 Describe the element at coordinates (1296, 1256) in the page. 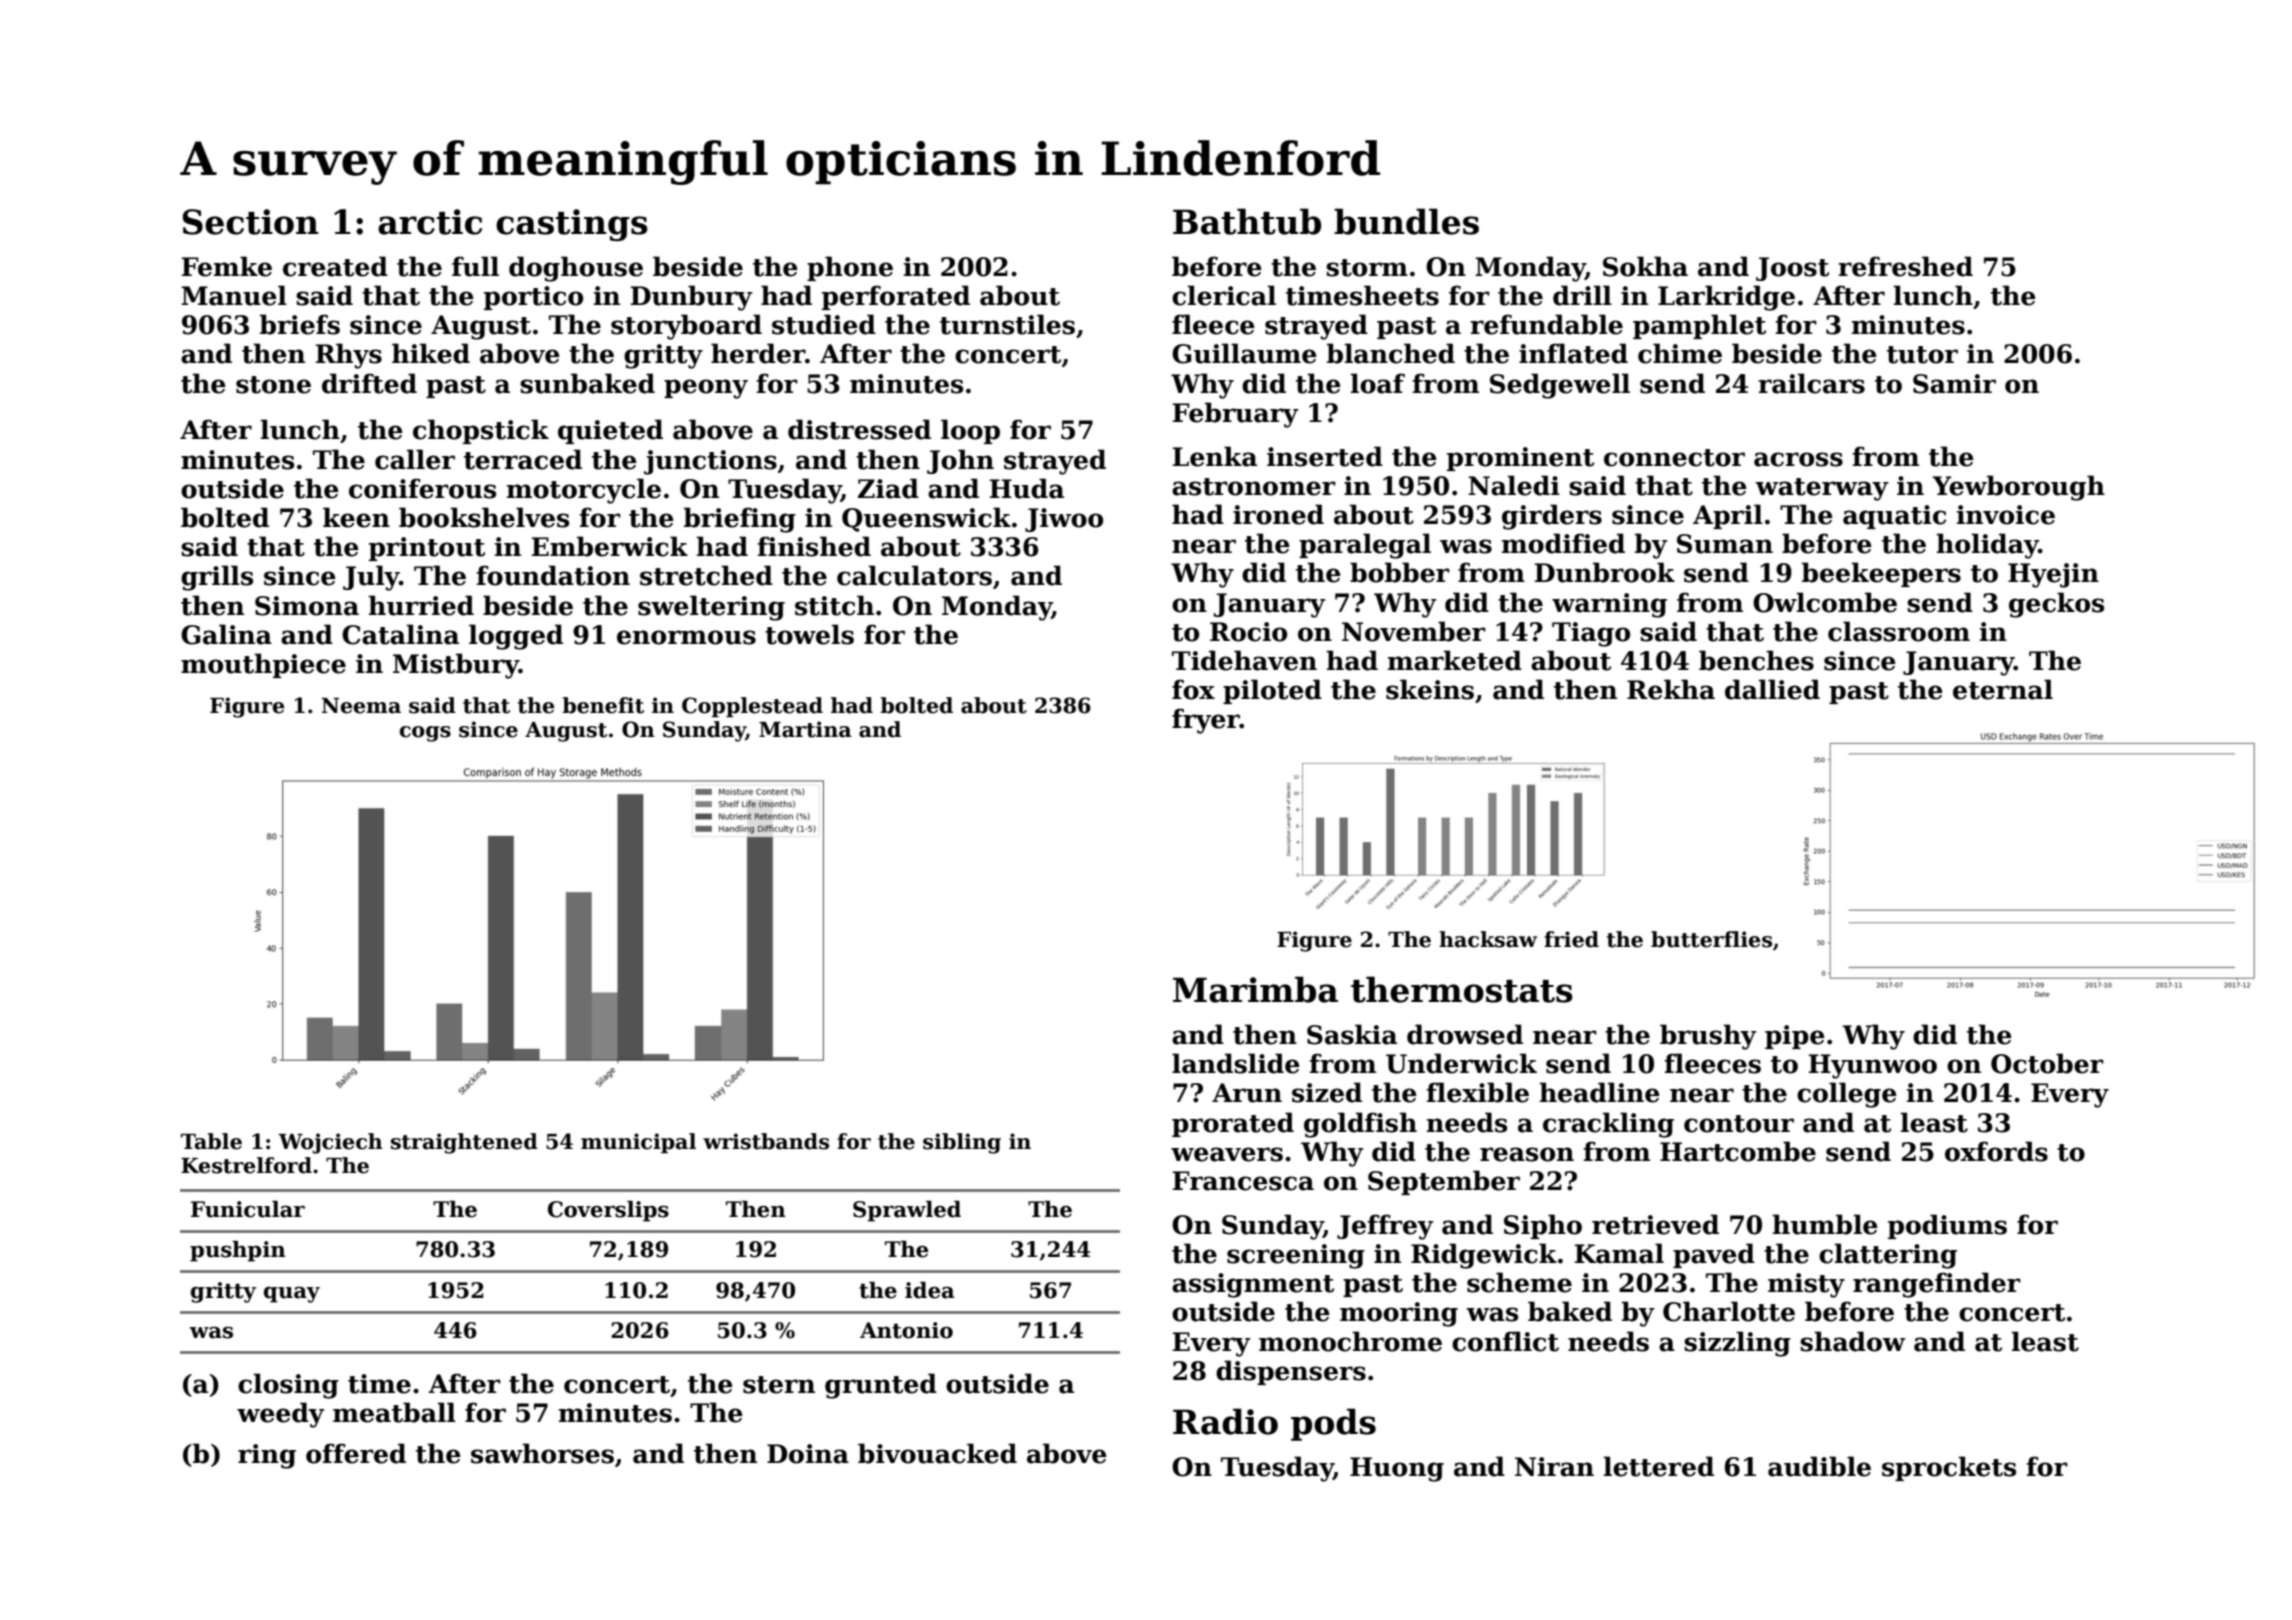

I see `screening` at that location.
